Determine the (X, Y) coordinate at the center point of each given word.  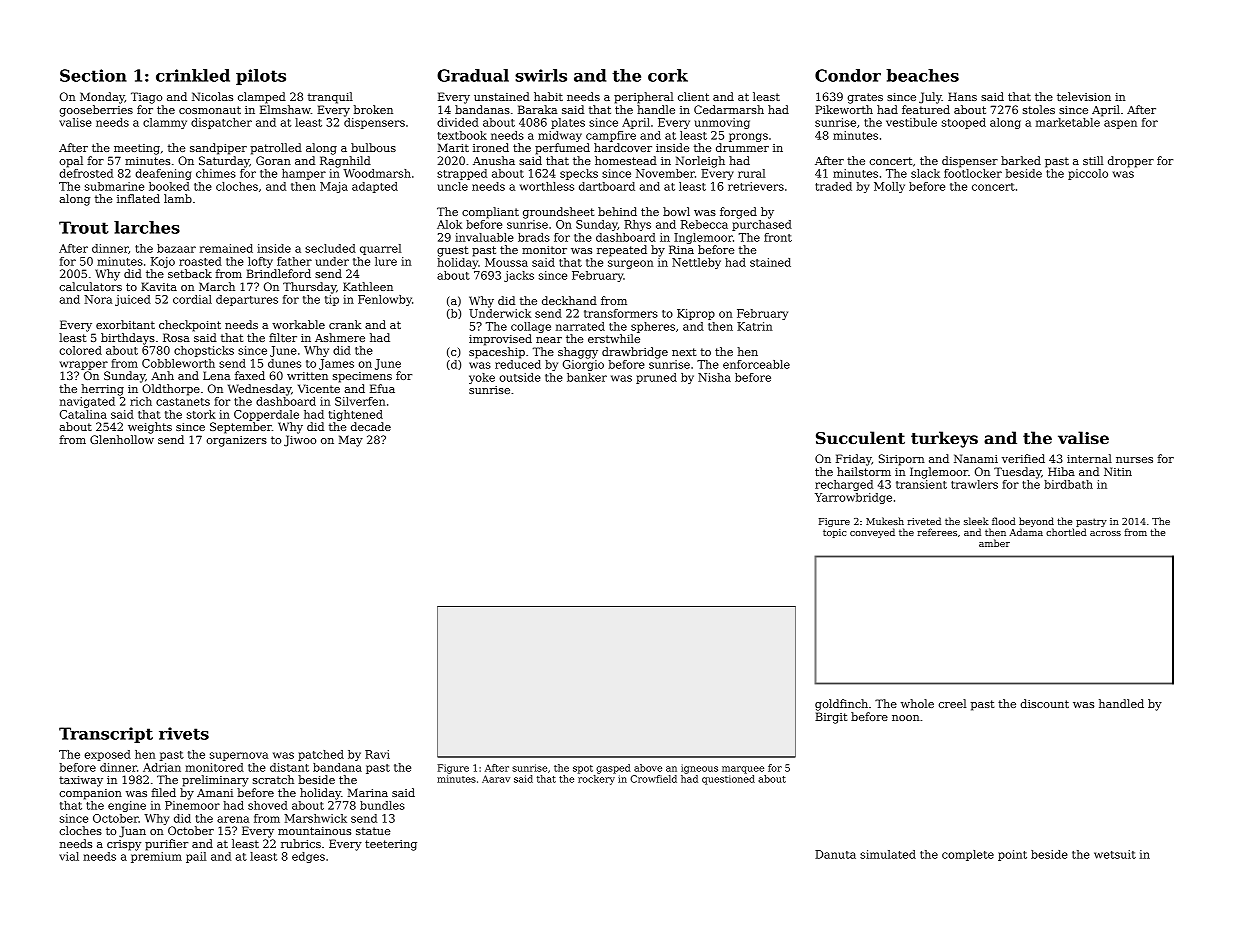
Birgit (831, 718)
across (1105, 533)
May (351, 441)
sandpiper (218, 149)
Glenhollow (122, 439)
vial (69, 856)
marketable (1068, 122)
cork (668, 75)
